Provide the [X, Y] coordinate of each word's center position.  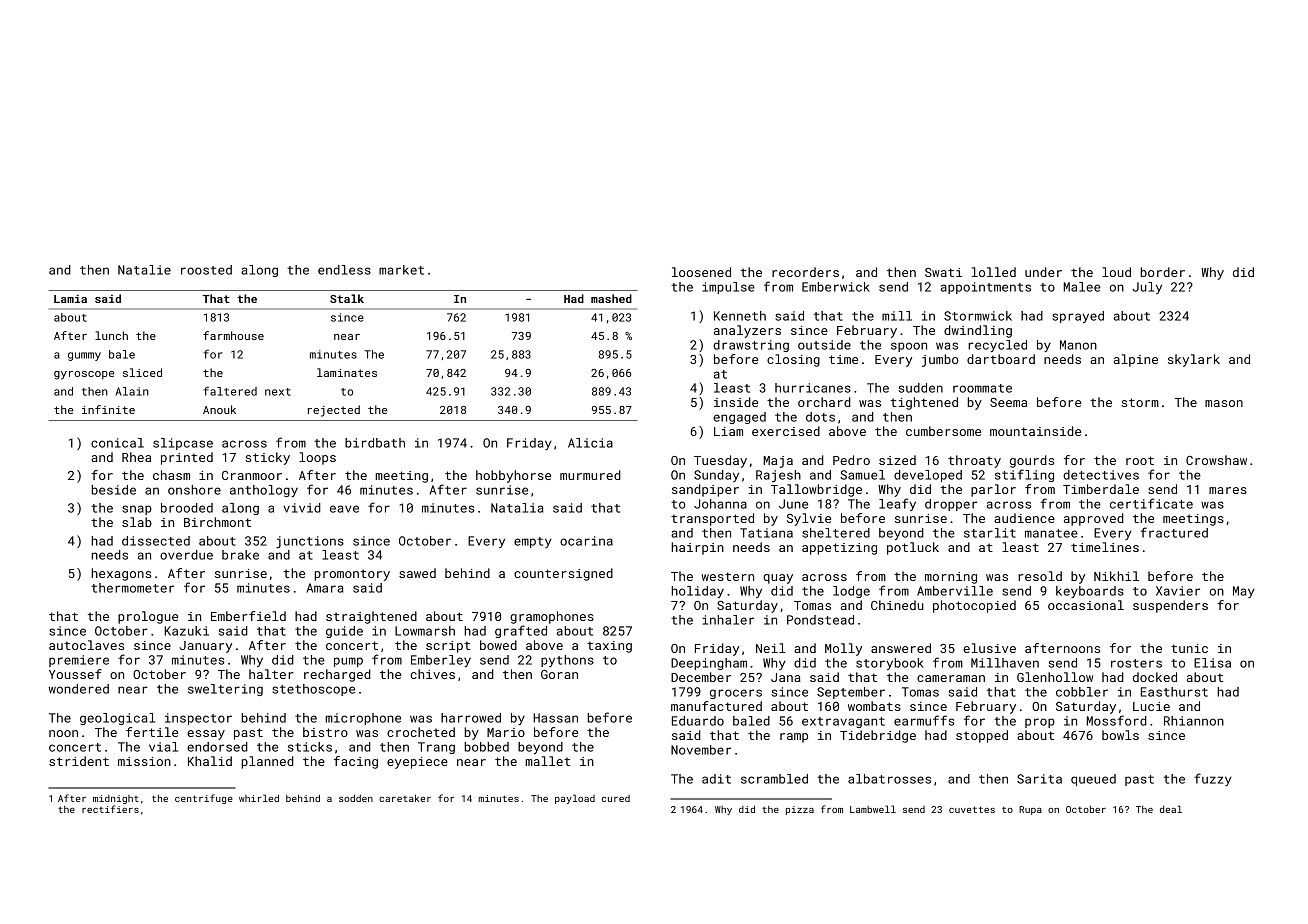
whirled [259, 798]
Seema [1008, 402]
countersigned [563, 574]
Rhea [136, 457]
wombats [874, 706]
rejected [334, 411]
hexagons [121, 574]
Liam [728, 431]
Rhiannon [1194, 721]
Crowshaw [1216, 460]
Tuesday [720, 461]
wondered [79, 689]
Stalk [347, 298]
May [1244, 592]
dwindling [978, 331]
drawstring [751, 346]
